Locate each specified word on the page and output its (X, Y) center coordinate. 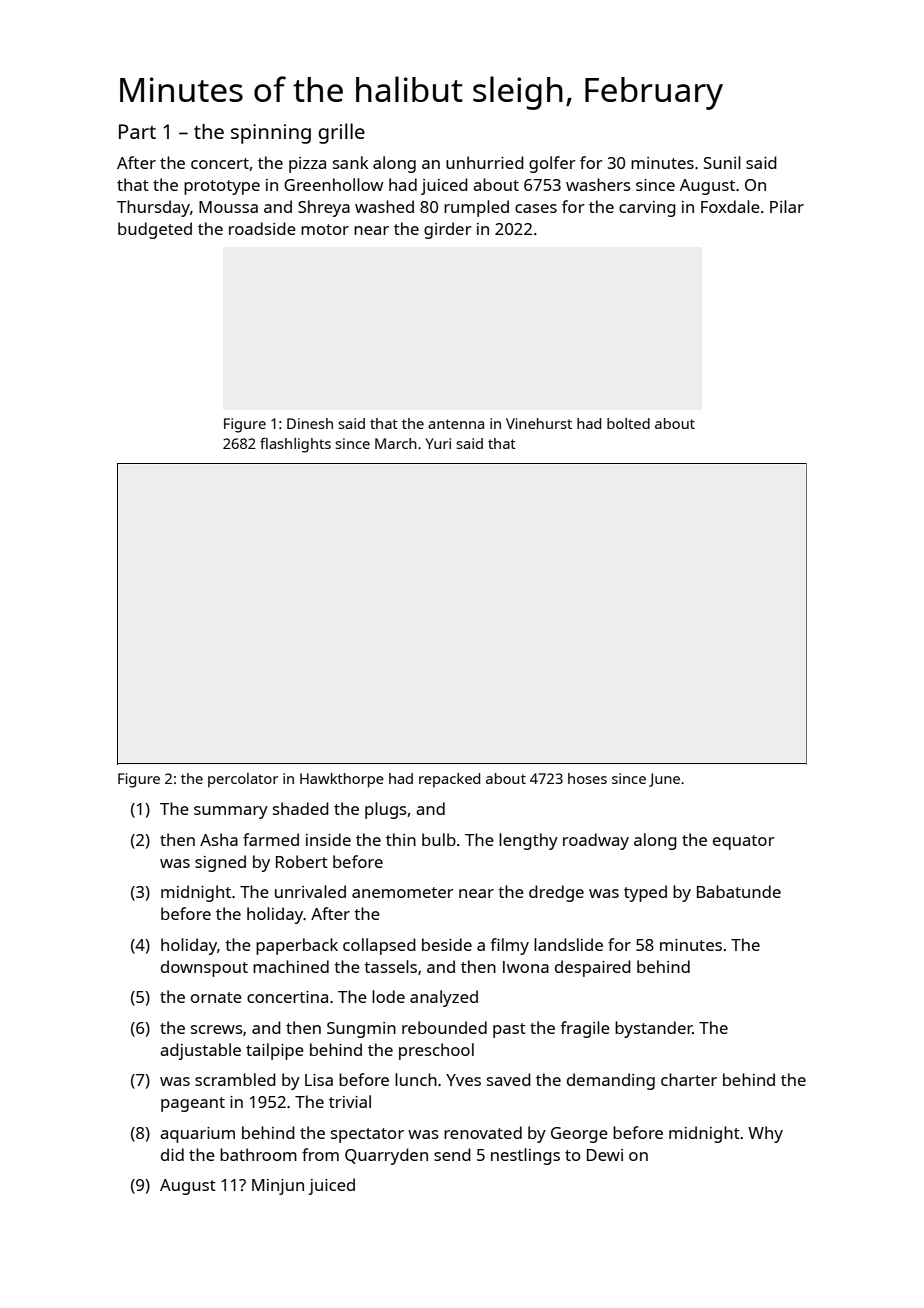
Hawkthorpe (342, 780)
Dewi (605, 1155)
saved (509, 1079)
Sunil (722, 162)
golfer (552, 164)
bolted (628, 423)
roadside (262, 228)
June (664, 780)
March (396, 443)
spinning (271, 134)
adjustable (200, 1051)
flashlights (295, 445)
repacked (449, 780)
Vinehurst (539, 423)
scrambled (235, 1079)
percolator (243, 780)
